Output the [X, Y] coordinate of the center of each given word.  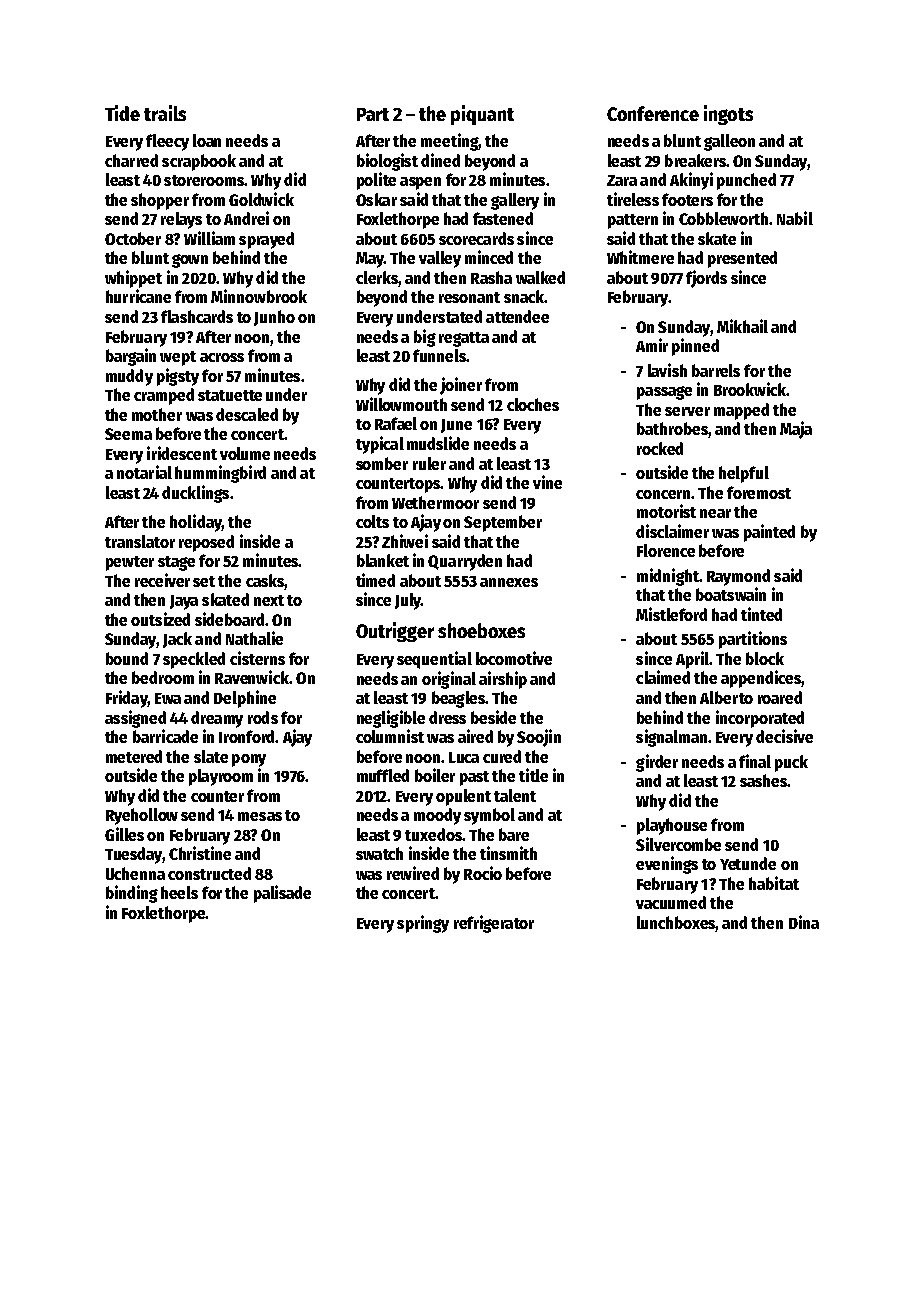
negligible [391, 719]
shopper [160, 201]
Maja [796, 430]
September [503, 523]
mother [157, 414]
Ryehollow [142, 816]
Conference [653, 113]
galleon [729, 142]
